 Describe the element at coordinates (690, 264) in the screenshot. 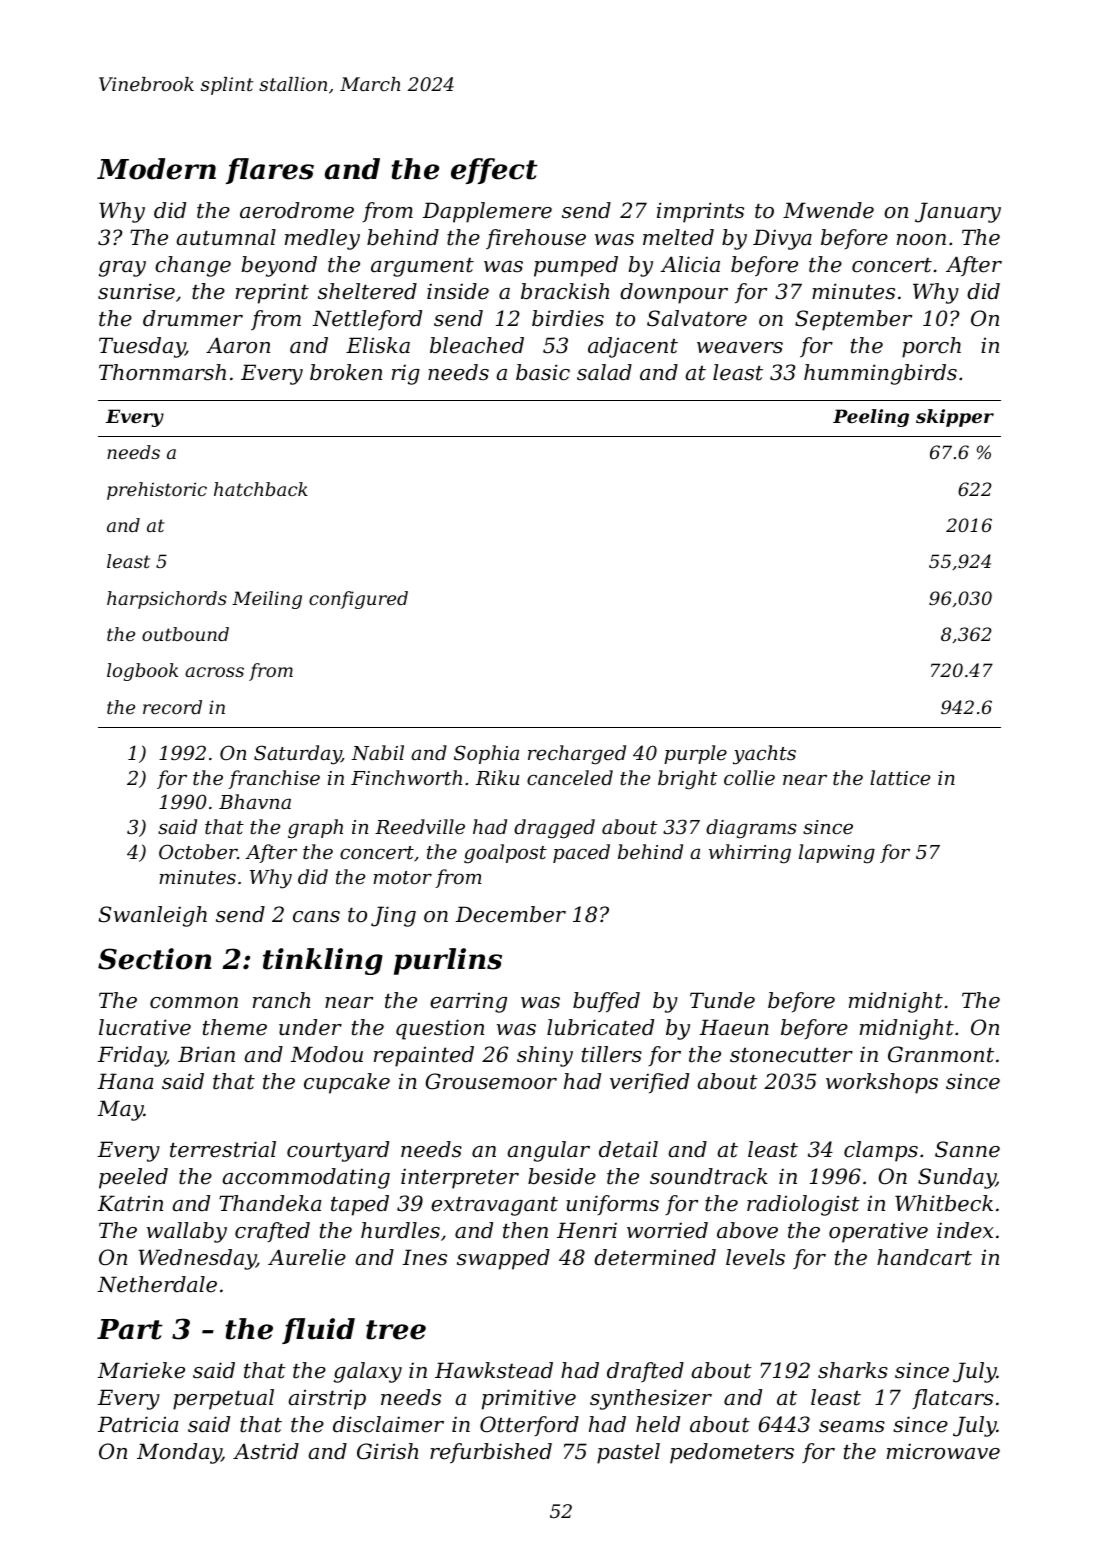

I see `Alicia` at that location.
